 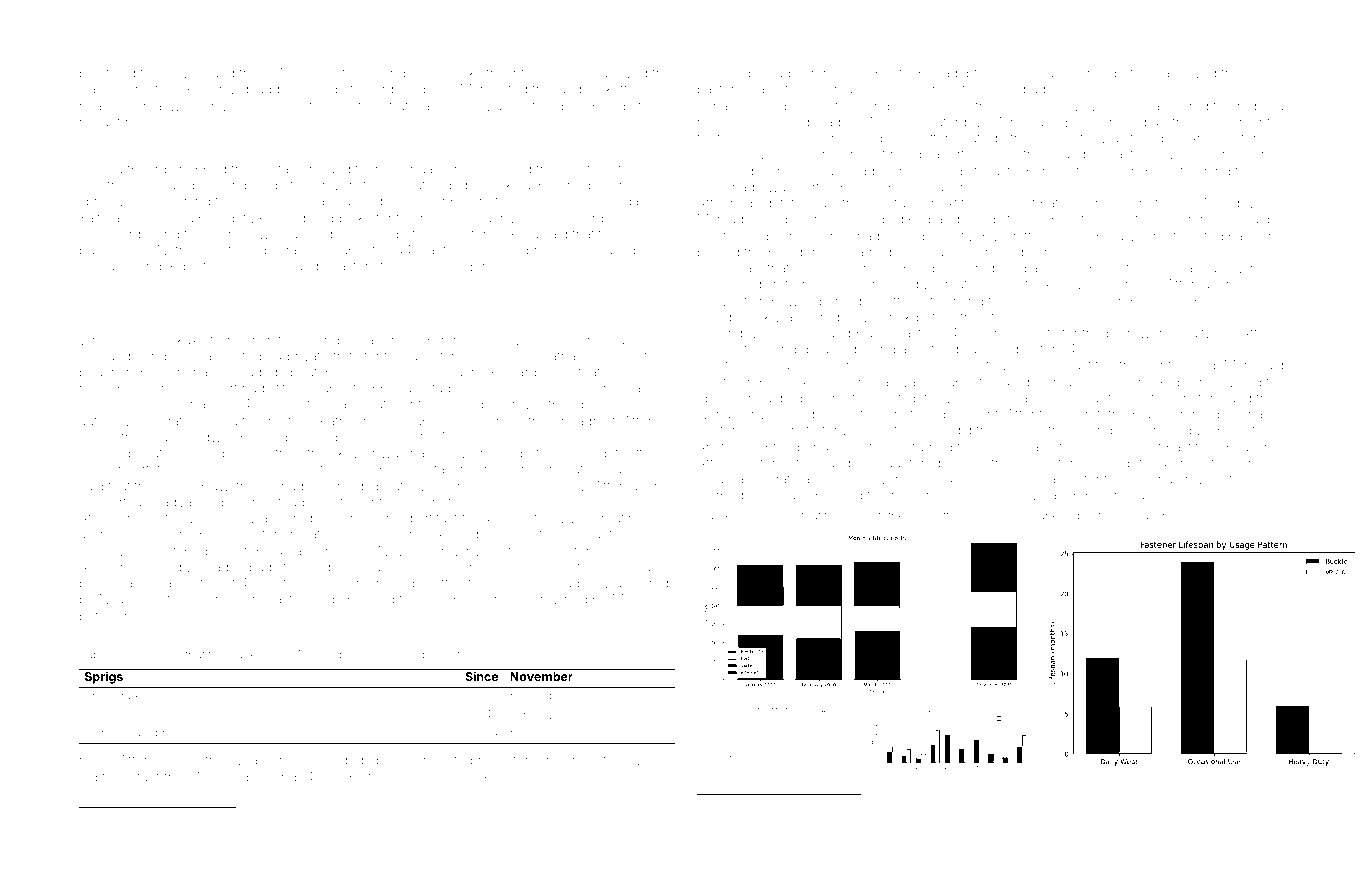 I want to click on artifact, so click(x=437, y=517).
